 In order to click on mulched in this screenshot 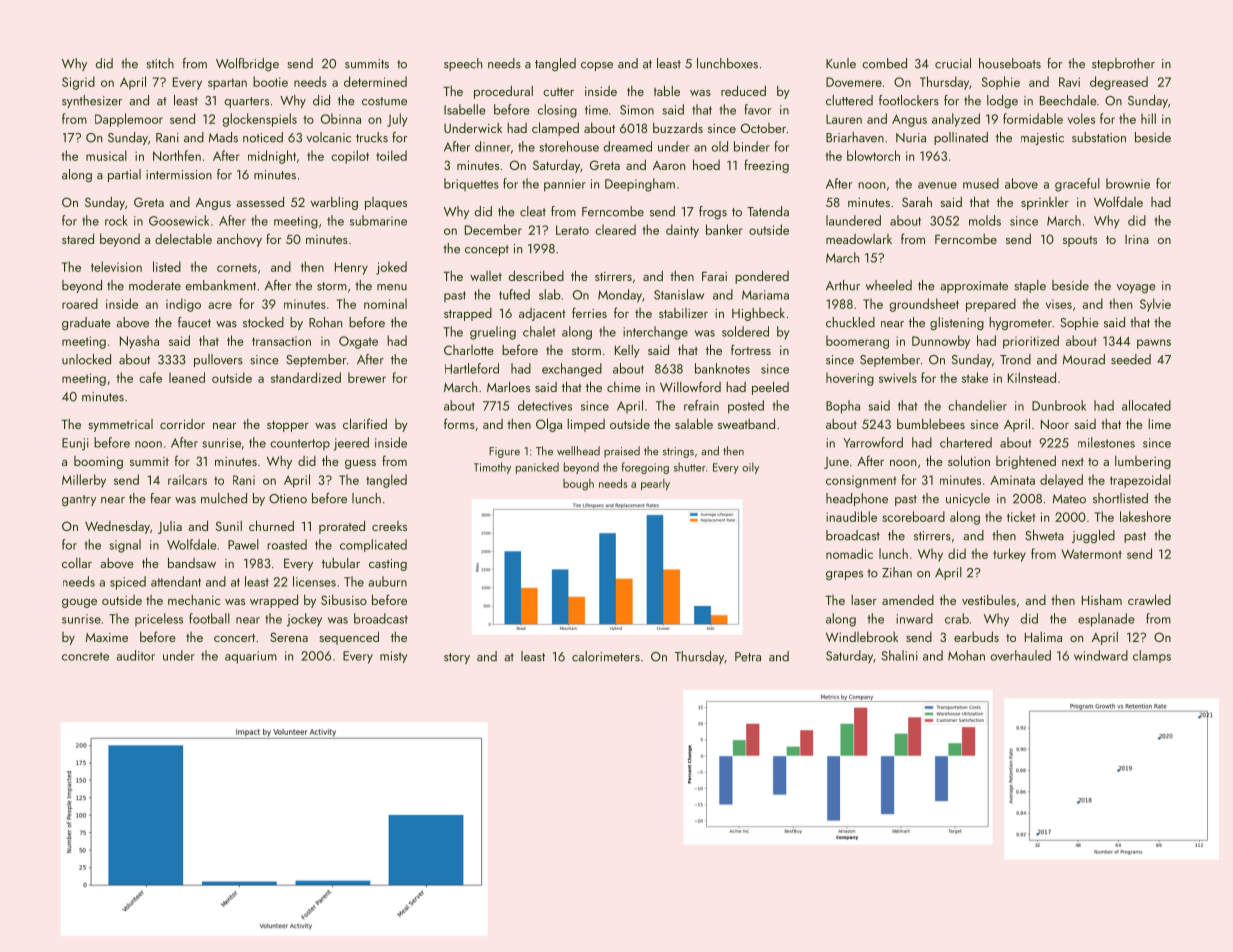, I will do `click(224, 498)`.
